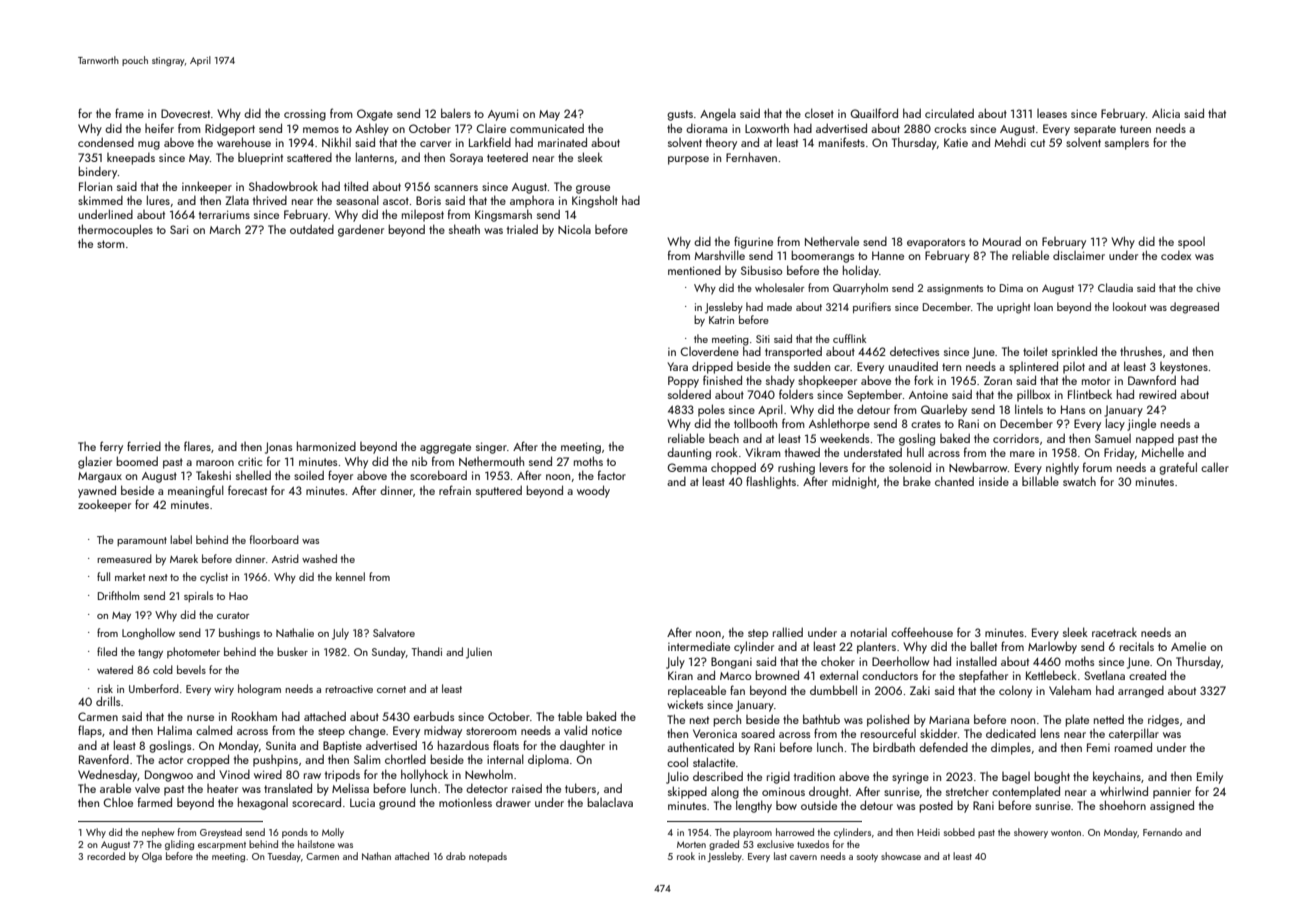  I want to click on cavern, so click(803, 857).
